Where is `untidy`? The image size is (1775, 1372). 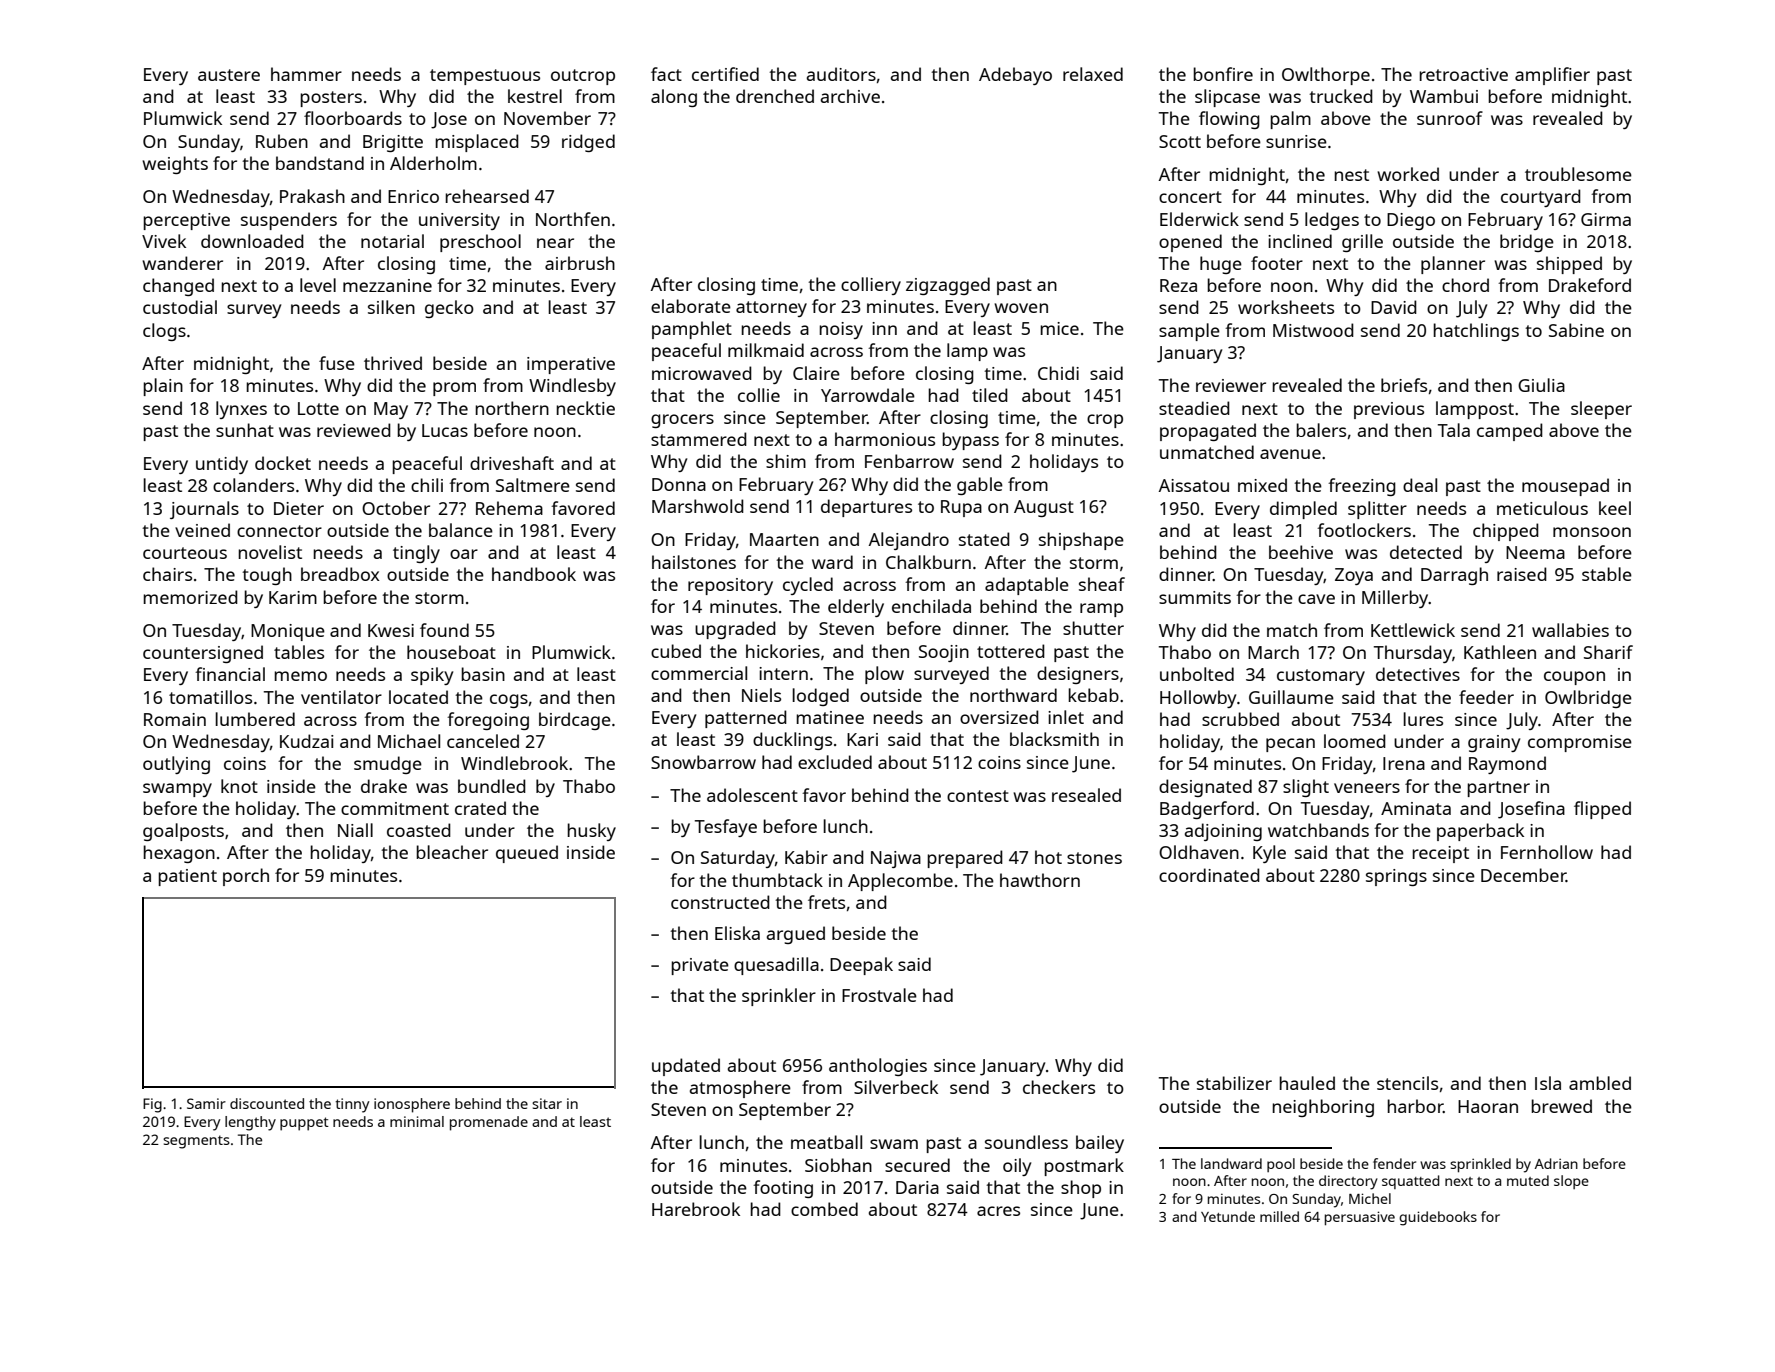
untidy is located at coordinates (222, 465).
